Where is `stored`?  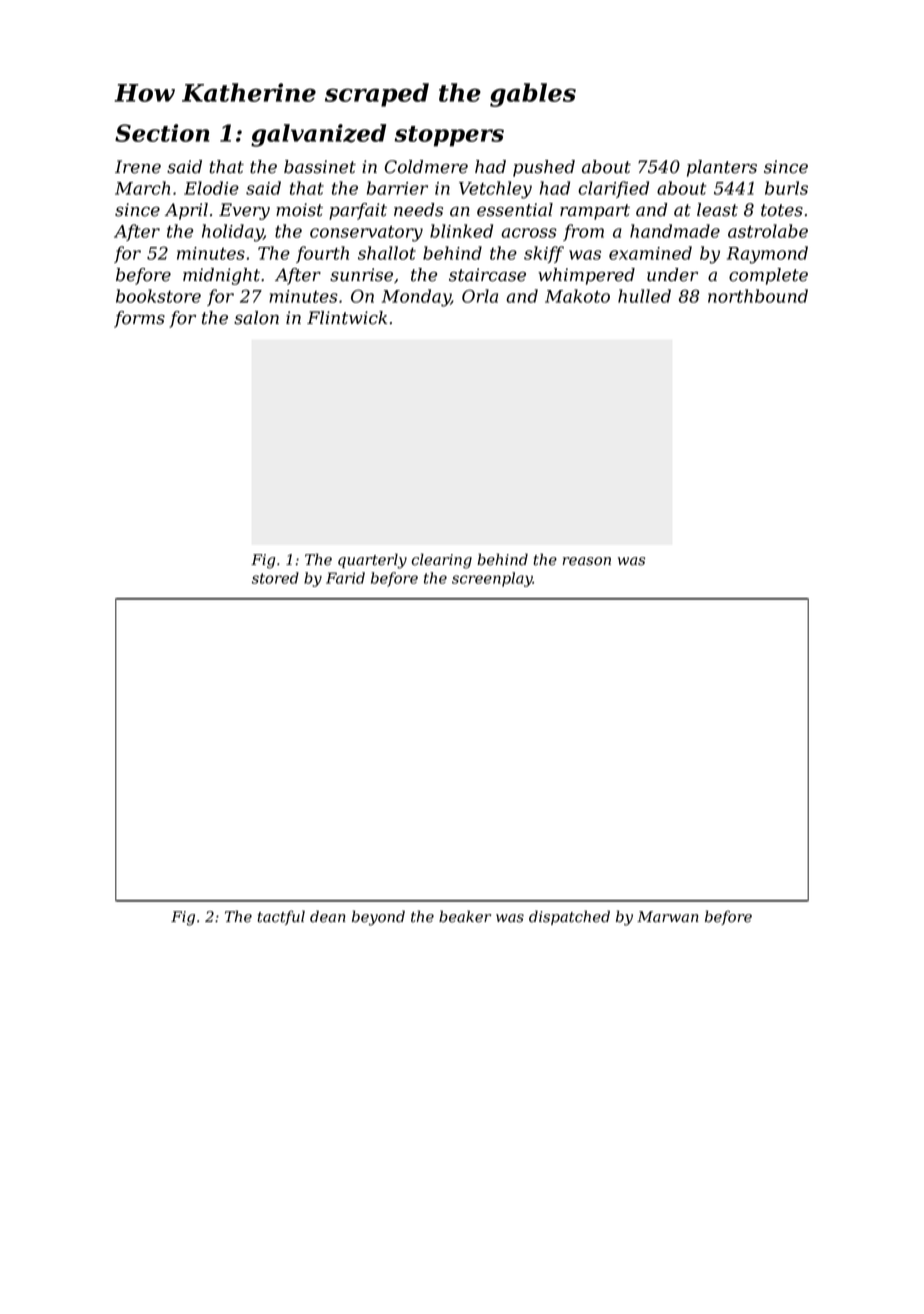
stored is located at coordinates (275, 578).
